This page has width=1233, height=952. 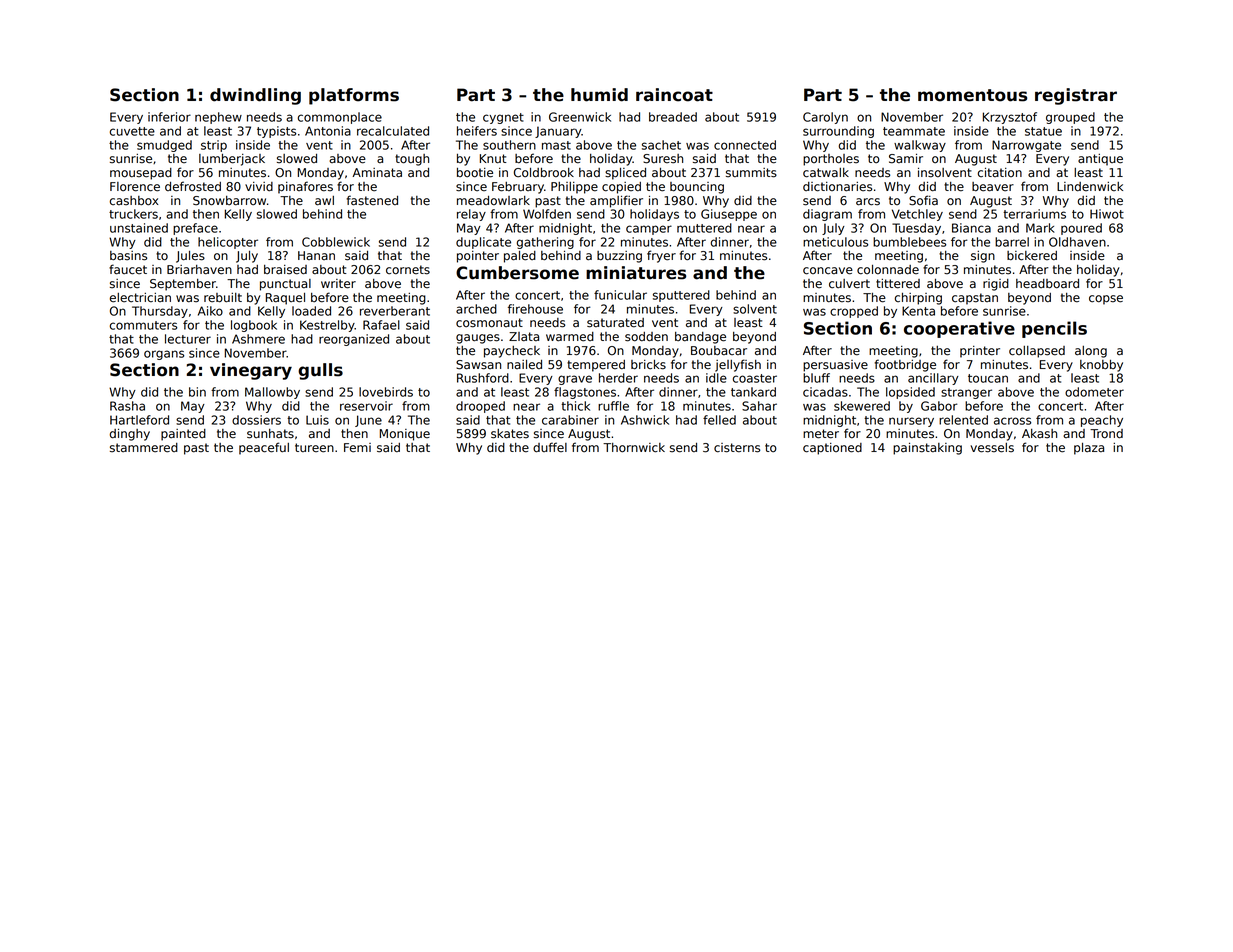 I want to click on basins, so click(x=128, y=256).
